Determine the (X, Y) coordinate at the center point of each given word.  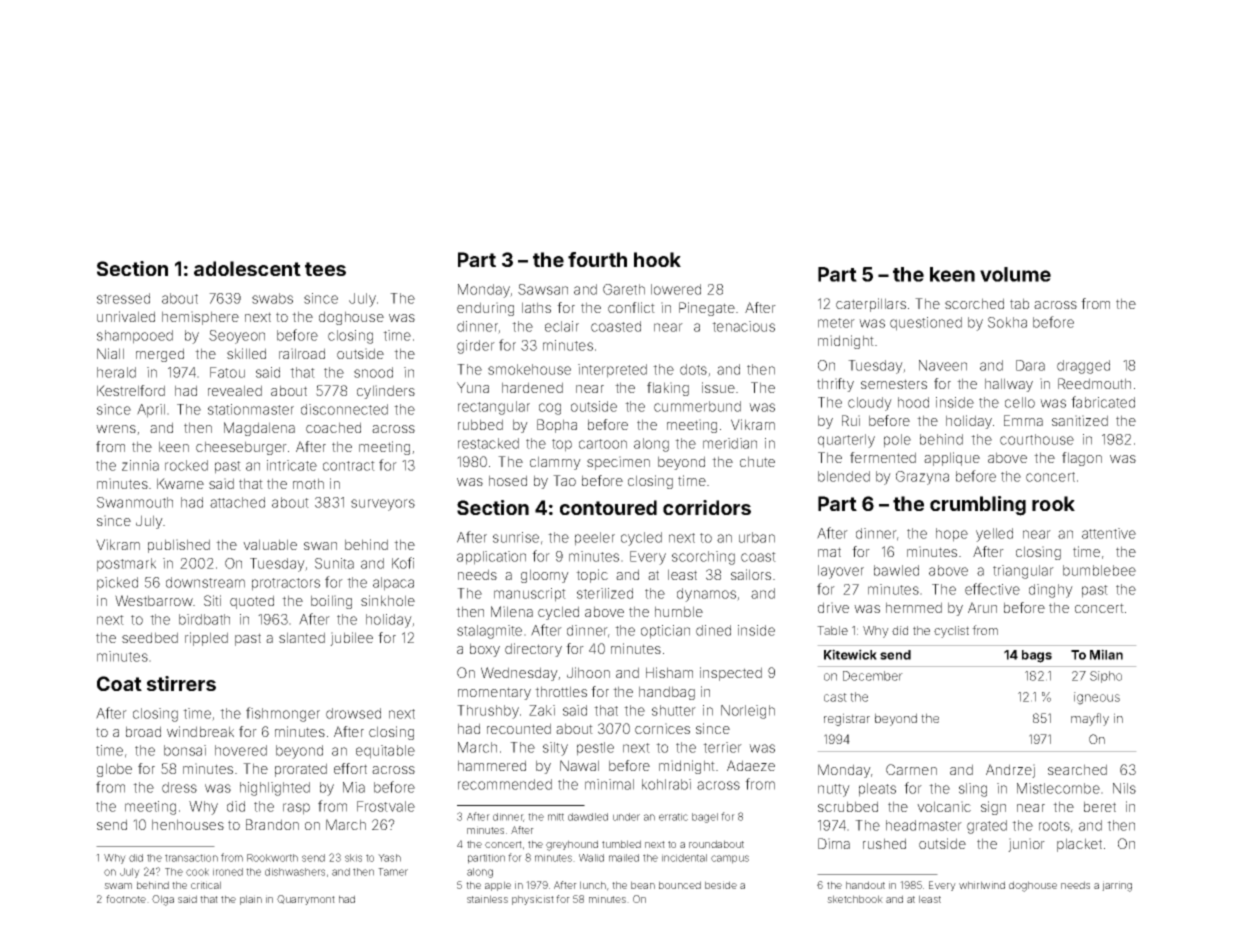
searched (1077, 769)
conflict (631, 307)
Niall (110, 353)
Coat (119, 683)
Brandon (272, 824)
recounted (519, 728)
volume (1015, 274)
